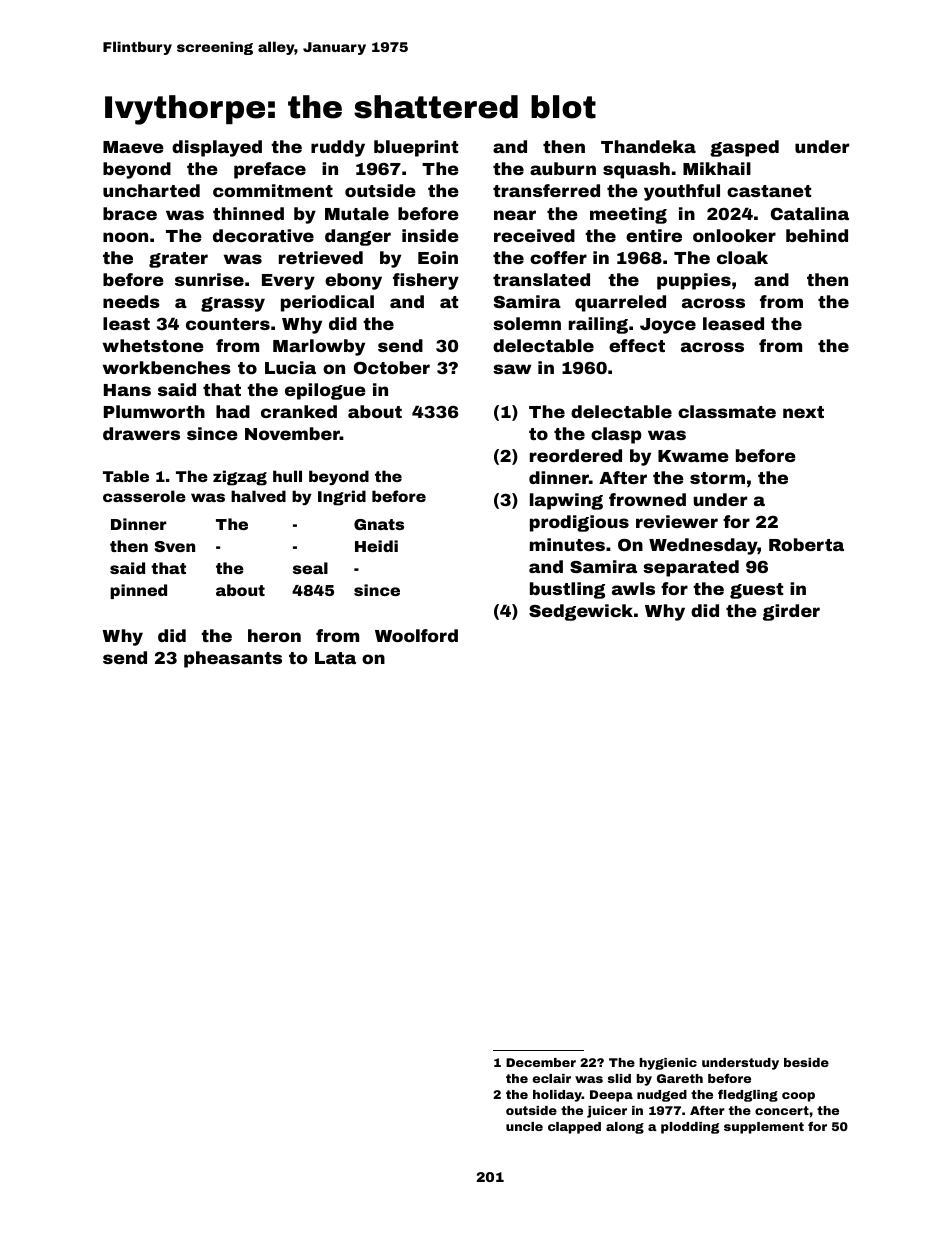 This image has height=1233, width=952. I want to click on December, so click(541, 1062).
